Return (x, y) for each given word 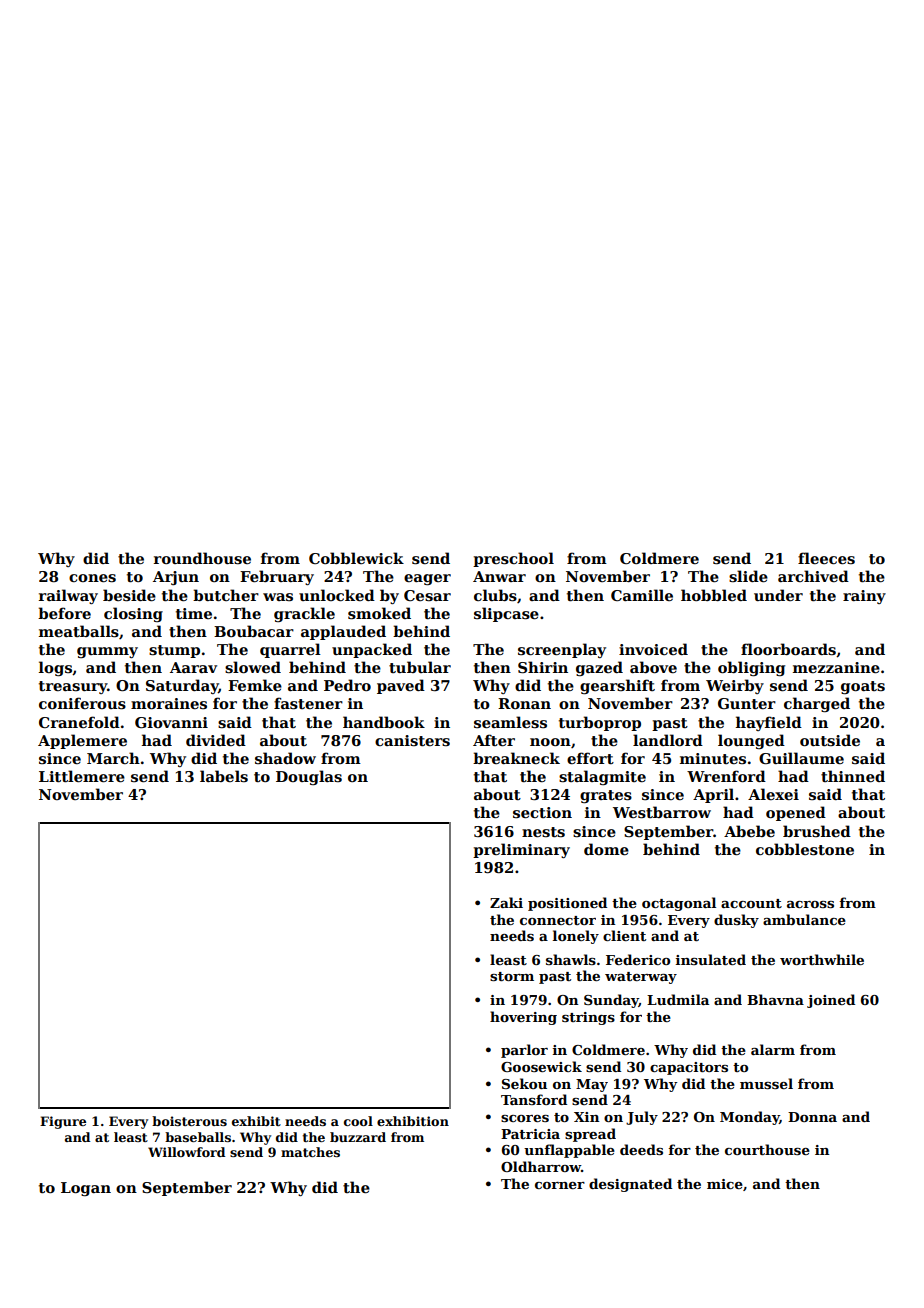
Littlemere (82, 776)
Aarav (193, 667)
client (624, 935)
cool (358, 1121)
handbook (384, 722)
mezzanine (836, 667)
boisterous (189, 1121)
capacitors (689, 1068)
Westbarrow (662, 812)
